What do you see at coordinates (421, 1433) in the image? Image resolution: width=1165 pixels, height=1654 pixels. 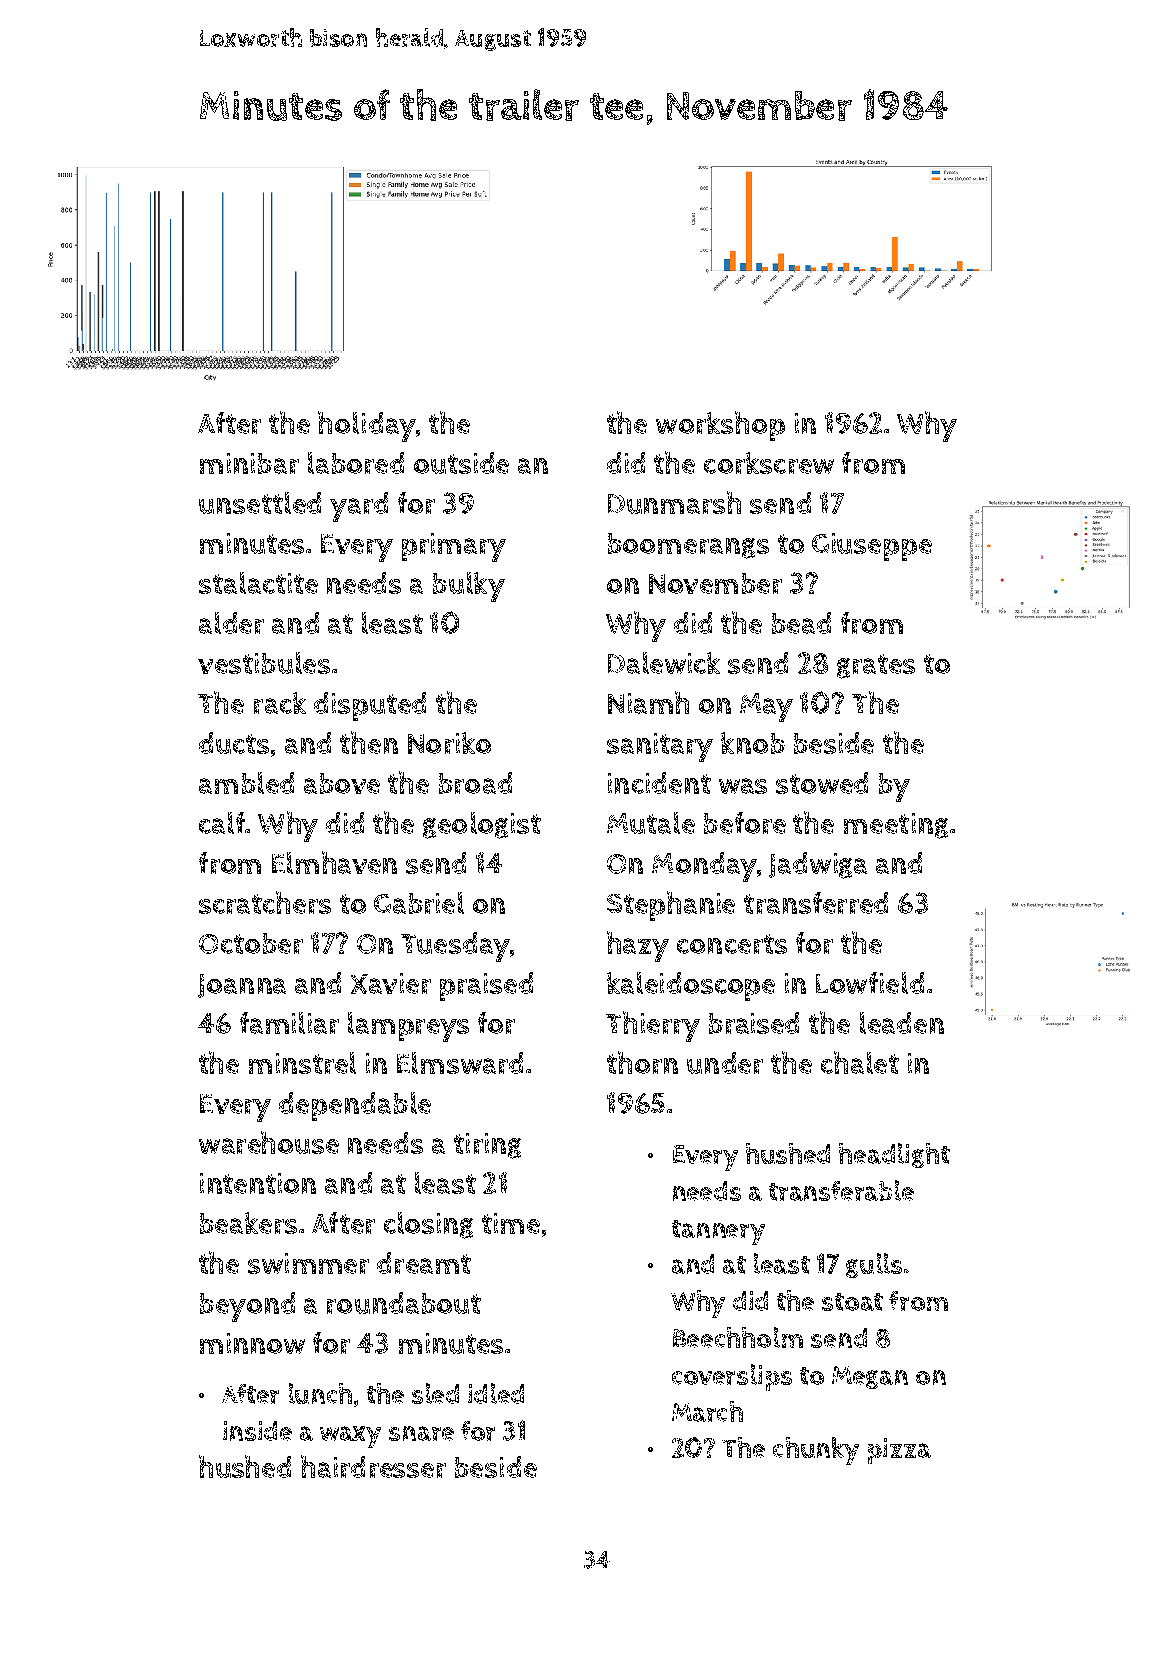 I see `snare` at bounding box center [421, 1433].
